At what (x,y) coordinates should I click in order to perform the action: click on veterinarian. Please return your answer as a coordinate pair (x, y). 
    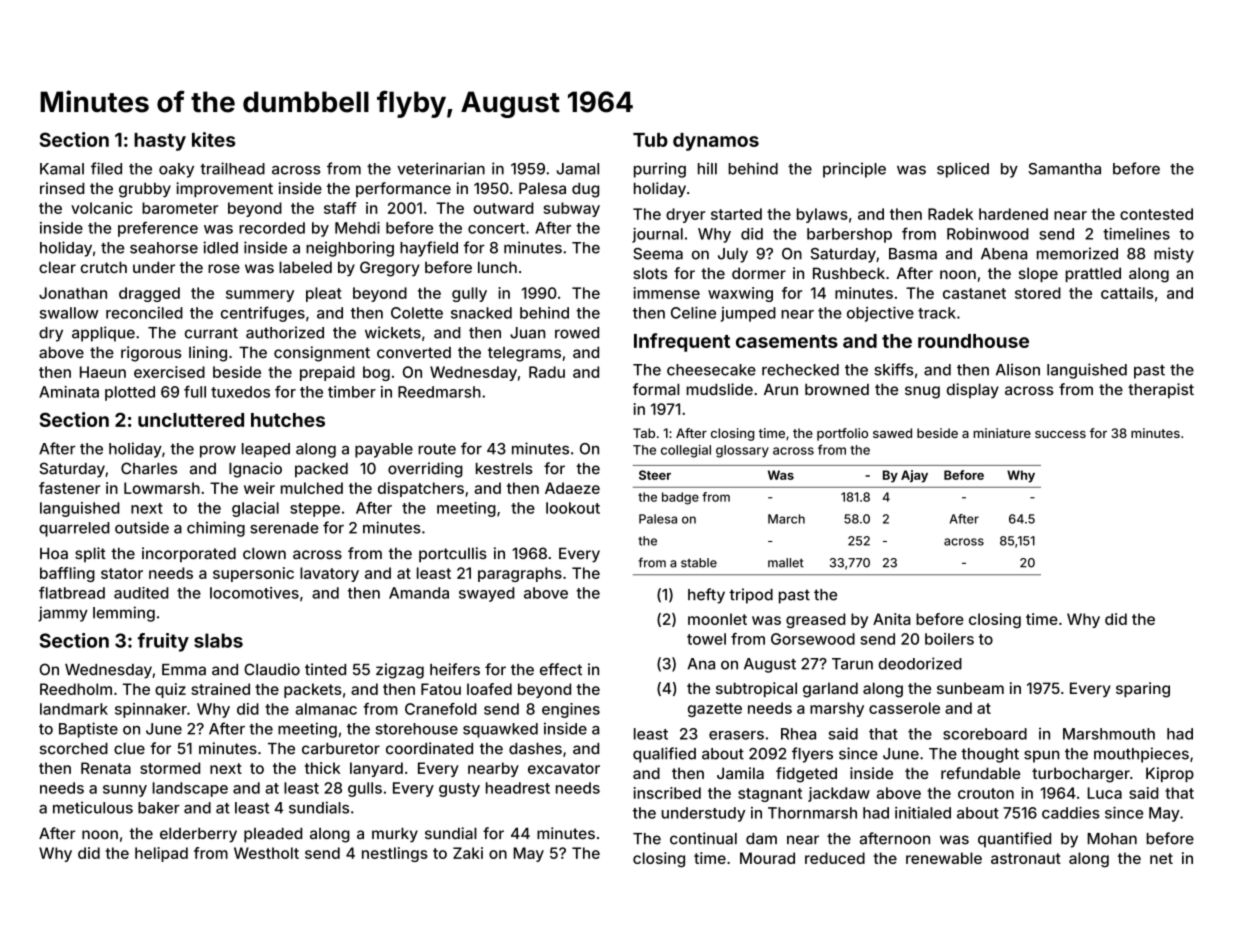
    Looking at the image, I should click on (441, 168).
